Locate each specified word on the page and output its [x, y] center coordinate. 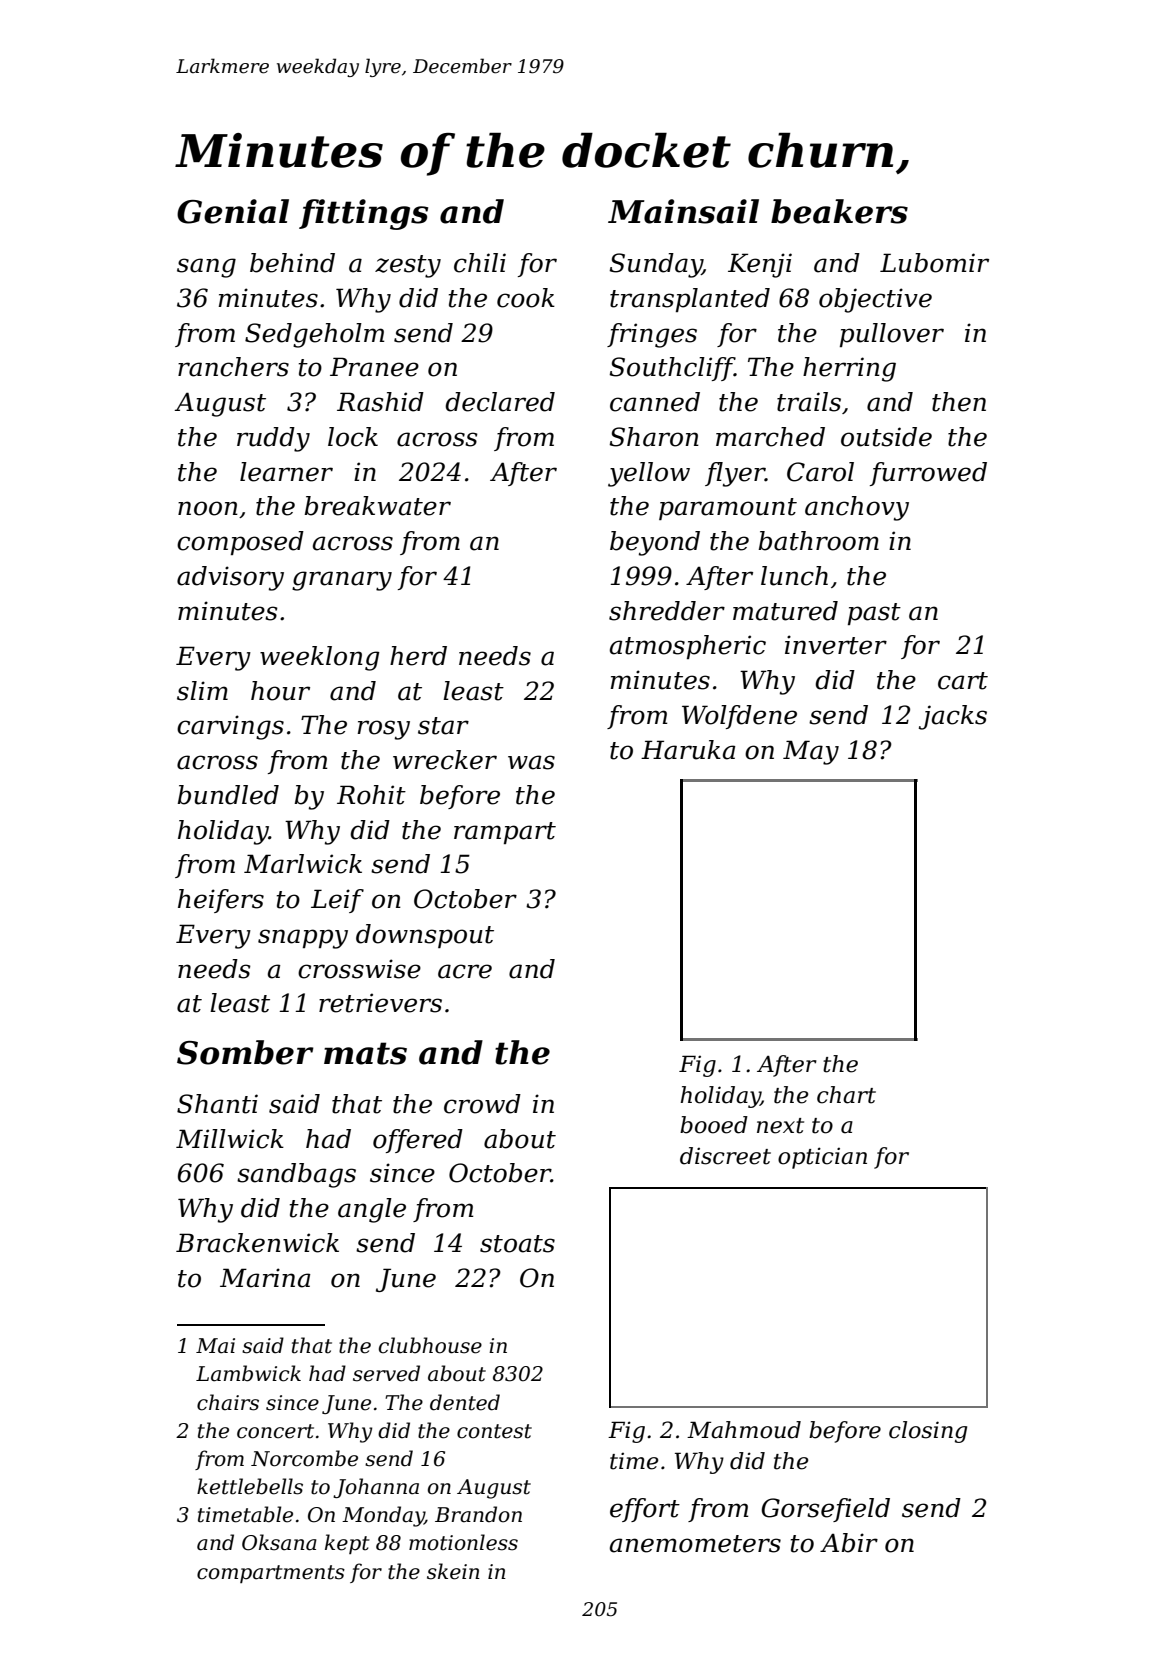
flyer [735, 474]
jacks [953, 717]
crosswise [359, 969]
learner [286, 472]
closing [928, 1432]
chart [846, 1095]
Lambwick [248, 1373]
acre [465, 971]
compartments [271, 1574]
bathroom [818, 541]
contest [494, 1431]
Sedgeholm [314, 335]
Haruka [688, 750]
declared [500, 402]
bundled [228, 795]
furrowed [928, 474]
